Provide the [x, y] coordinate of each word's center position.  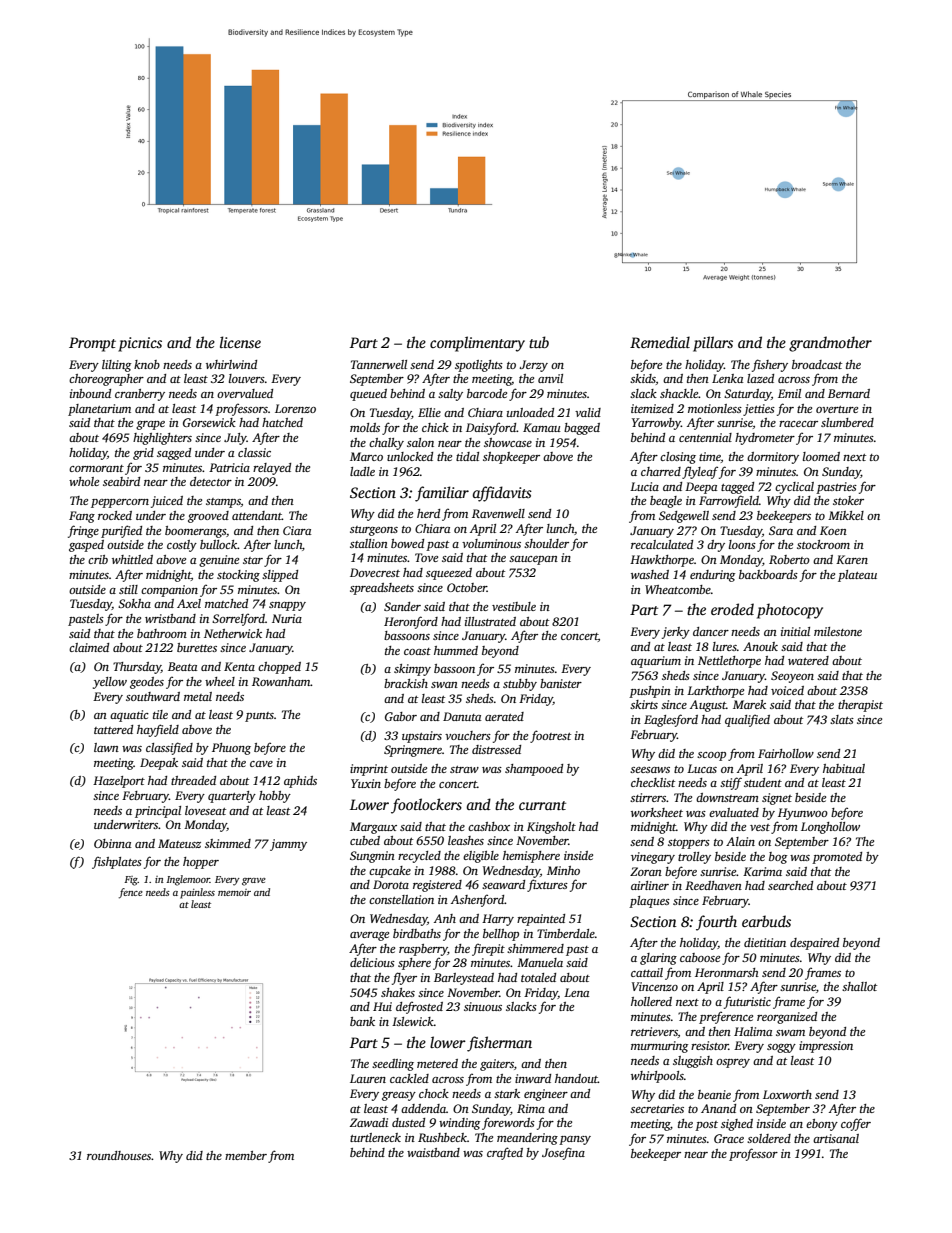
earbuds [766, 921]
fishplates [117, 862]
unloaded [530, 412]
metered [437, 1063]
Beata [182, 666]
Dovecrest [375, 572]
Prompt [92, 344]
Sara [781, 530]
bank [362, 1021]
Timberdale [566, 933]
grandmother [830, 344]
